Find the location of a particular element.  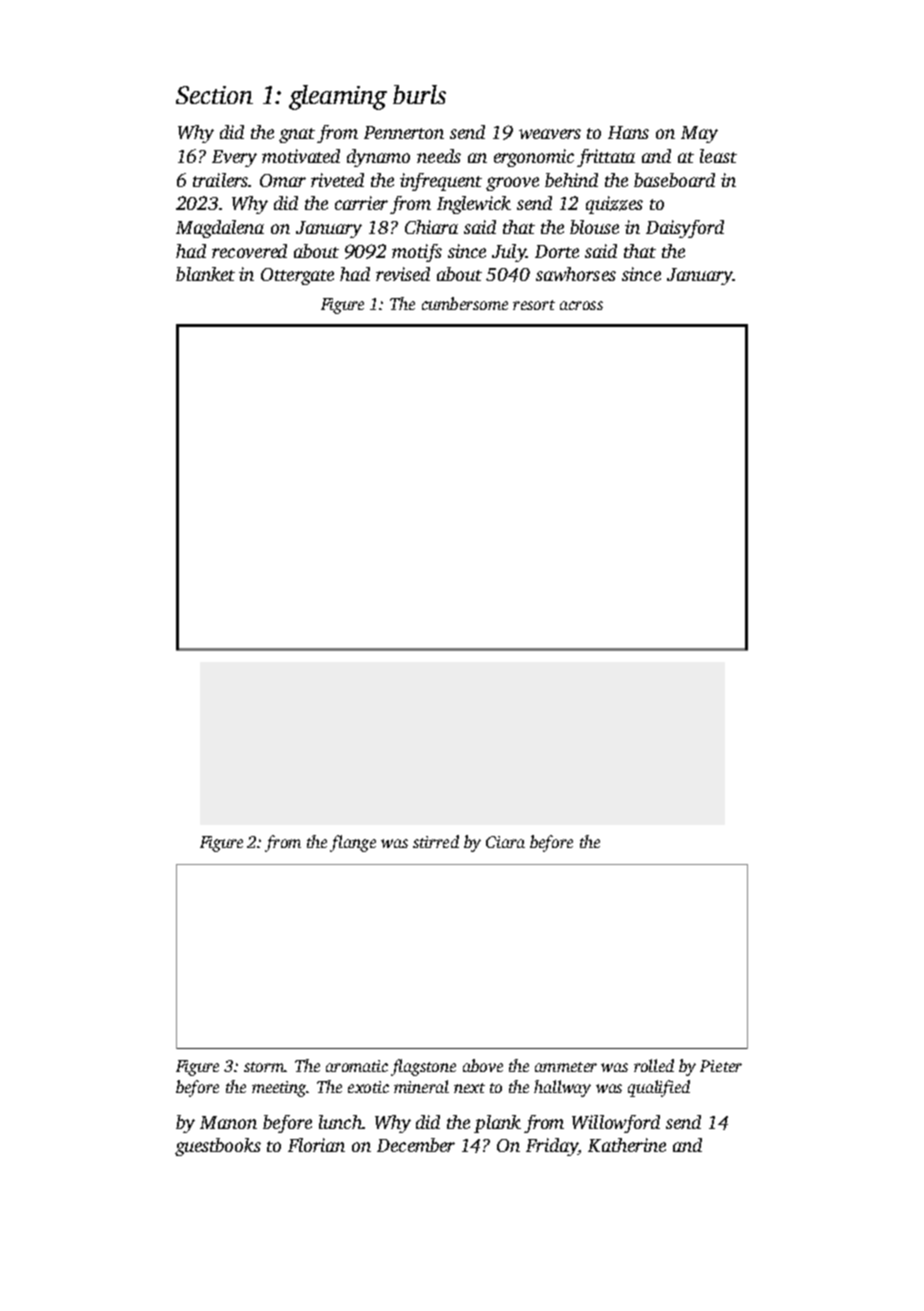

plank is located at coordinates (497, 1124).
